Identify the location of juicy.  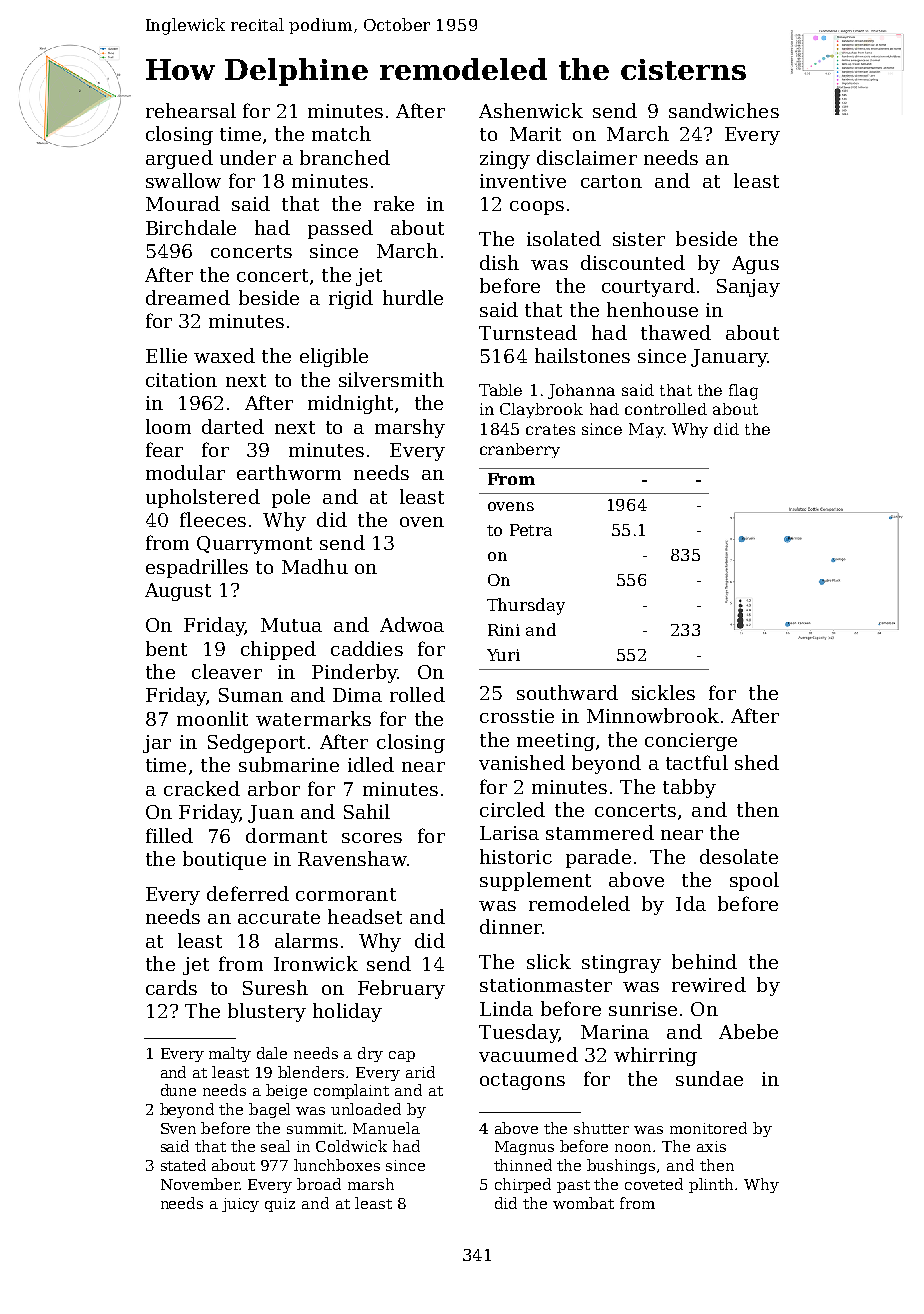
(240, 1205).
